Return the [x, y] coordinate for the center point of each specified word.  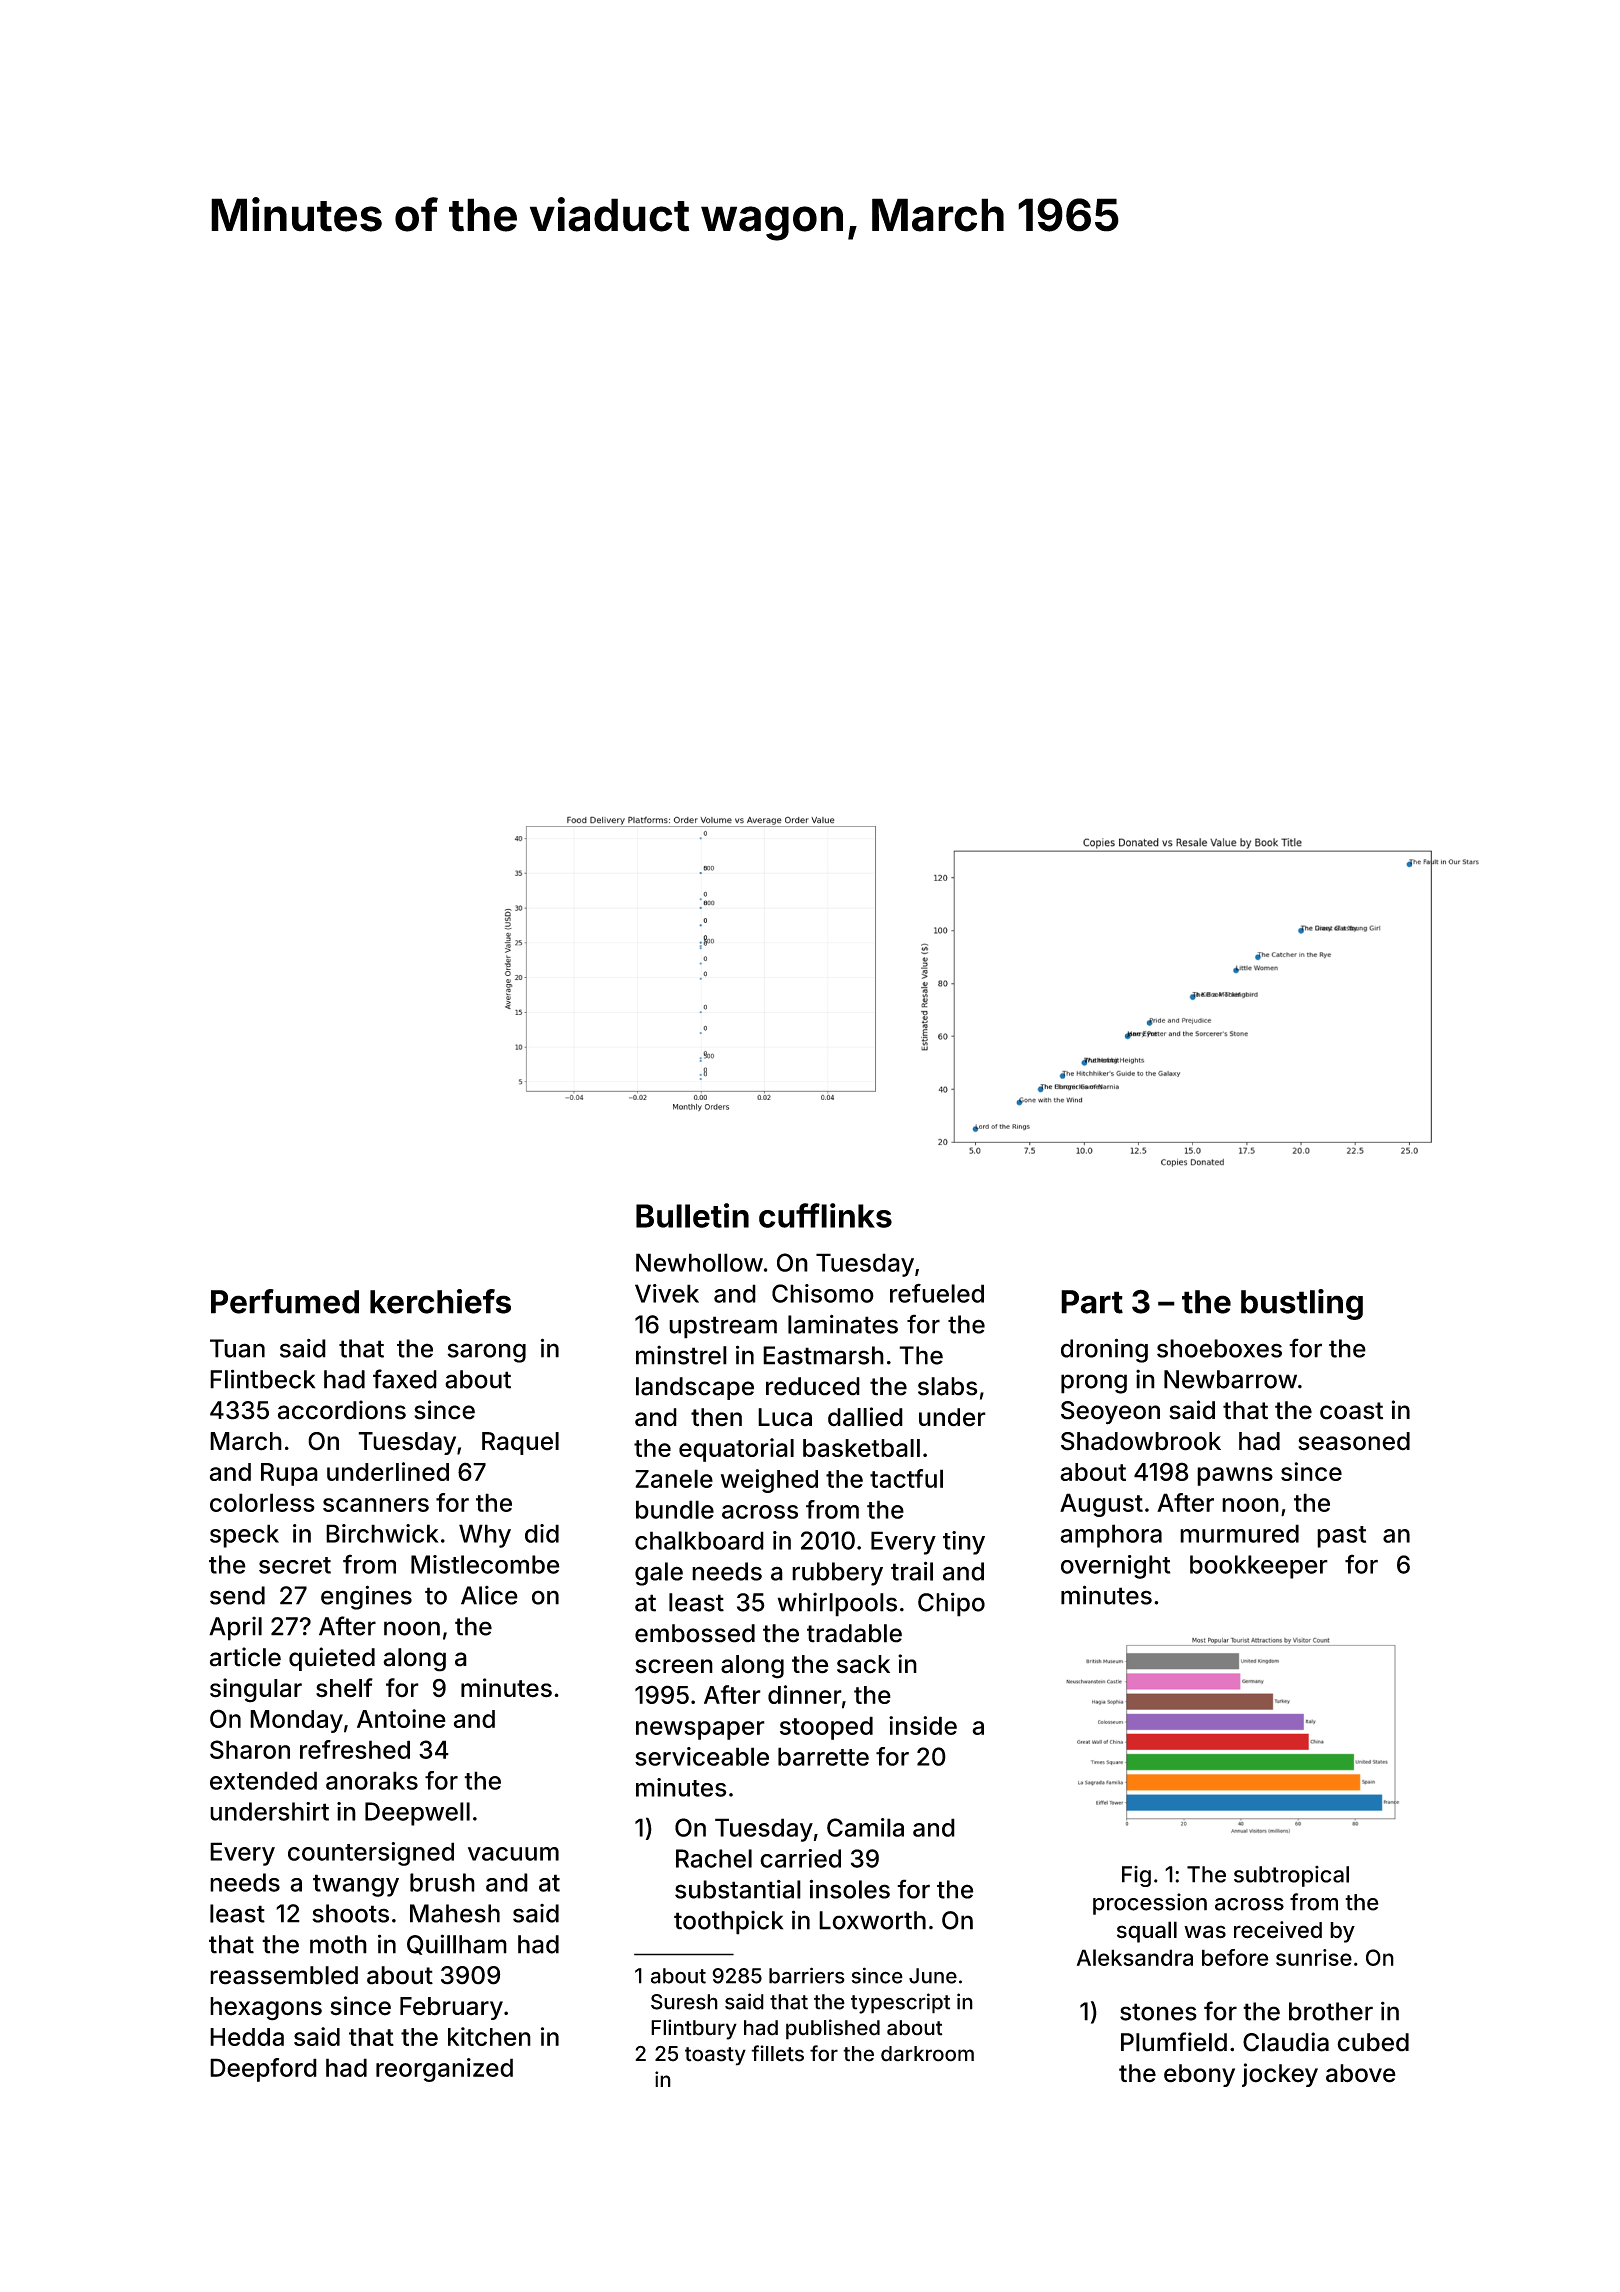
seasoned [1354, 1441]
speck [244, 1536]
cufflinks [825, 1215]
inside [923, 1725]
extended [263, 1780]
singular [256, 1690]
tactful [906, 1478]
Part [1092, 1302]
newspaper [700, 1730]
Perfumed [285, 1301]
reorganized [444, 2070]
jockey [1280, 2075]
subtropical [1291, 1876]
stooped [826, 1728]
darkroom [927, 2054]
